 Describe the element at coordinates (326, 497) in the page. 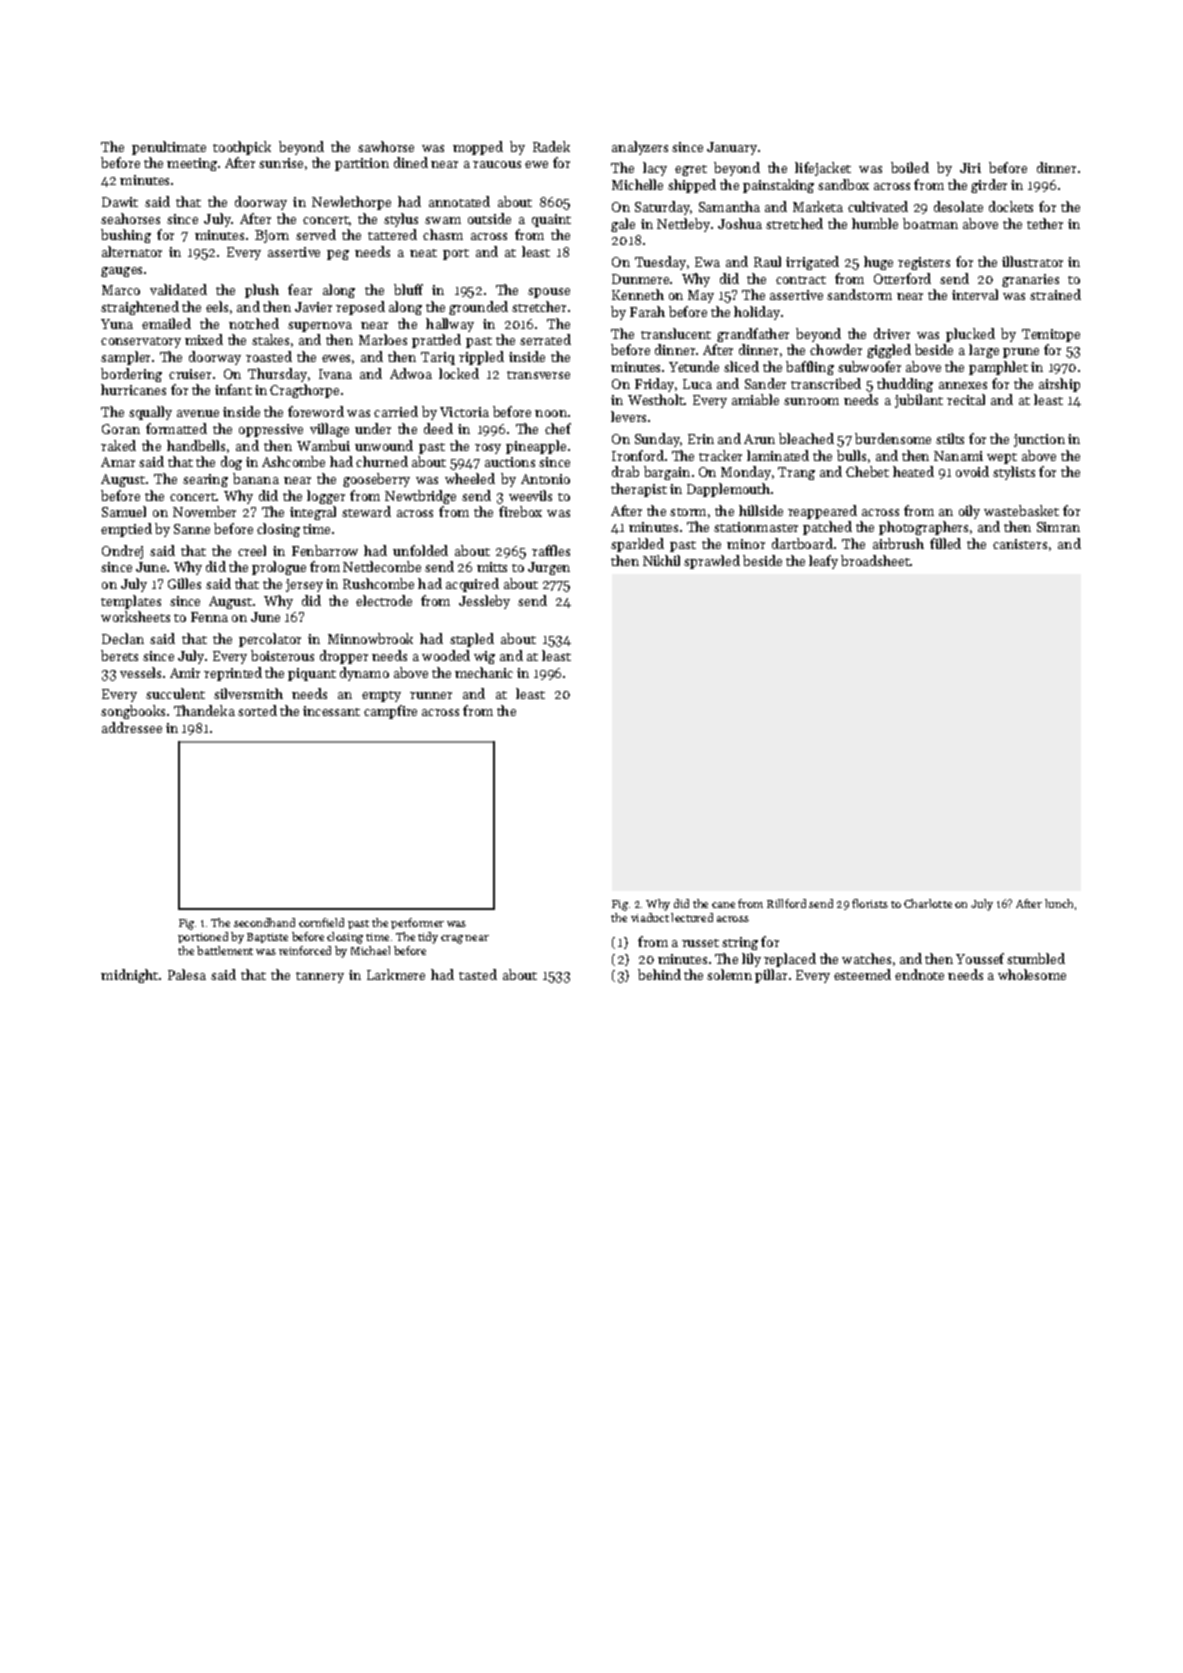

I see `logger` at that location.
